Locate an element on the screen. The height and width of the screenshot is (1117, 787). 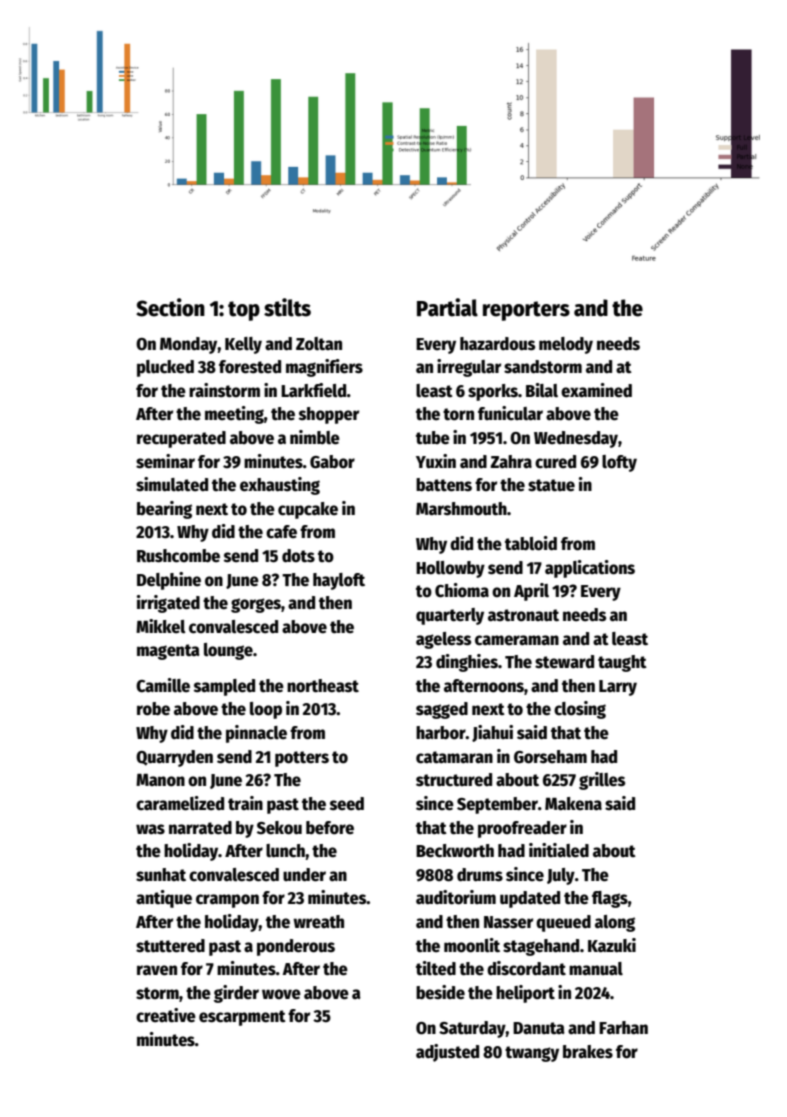
bearing is located at coordinates (164, 510).
